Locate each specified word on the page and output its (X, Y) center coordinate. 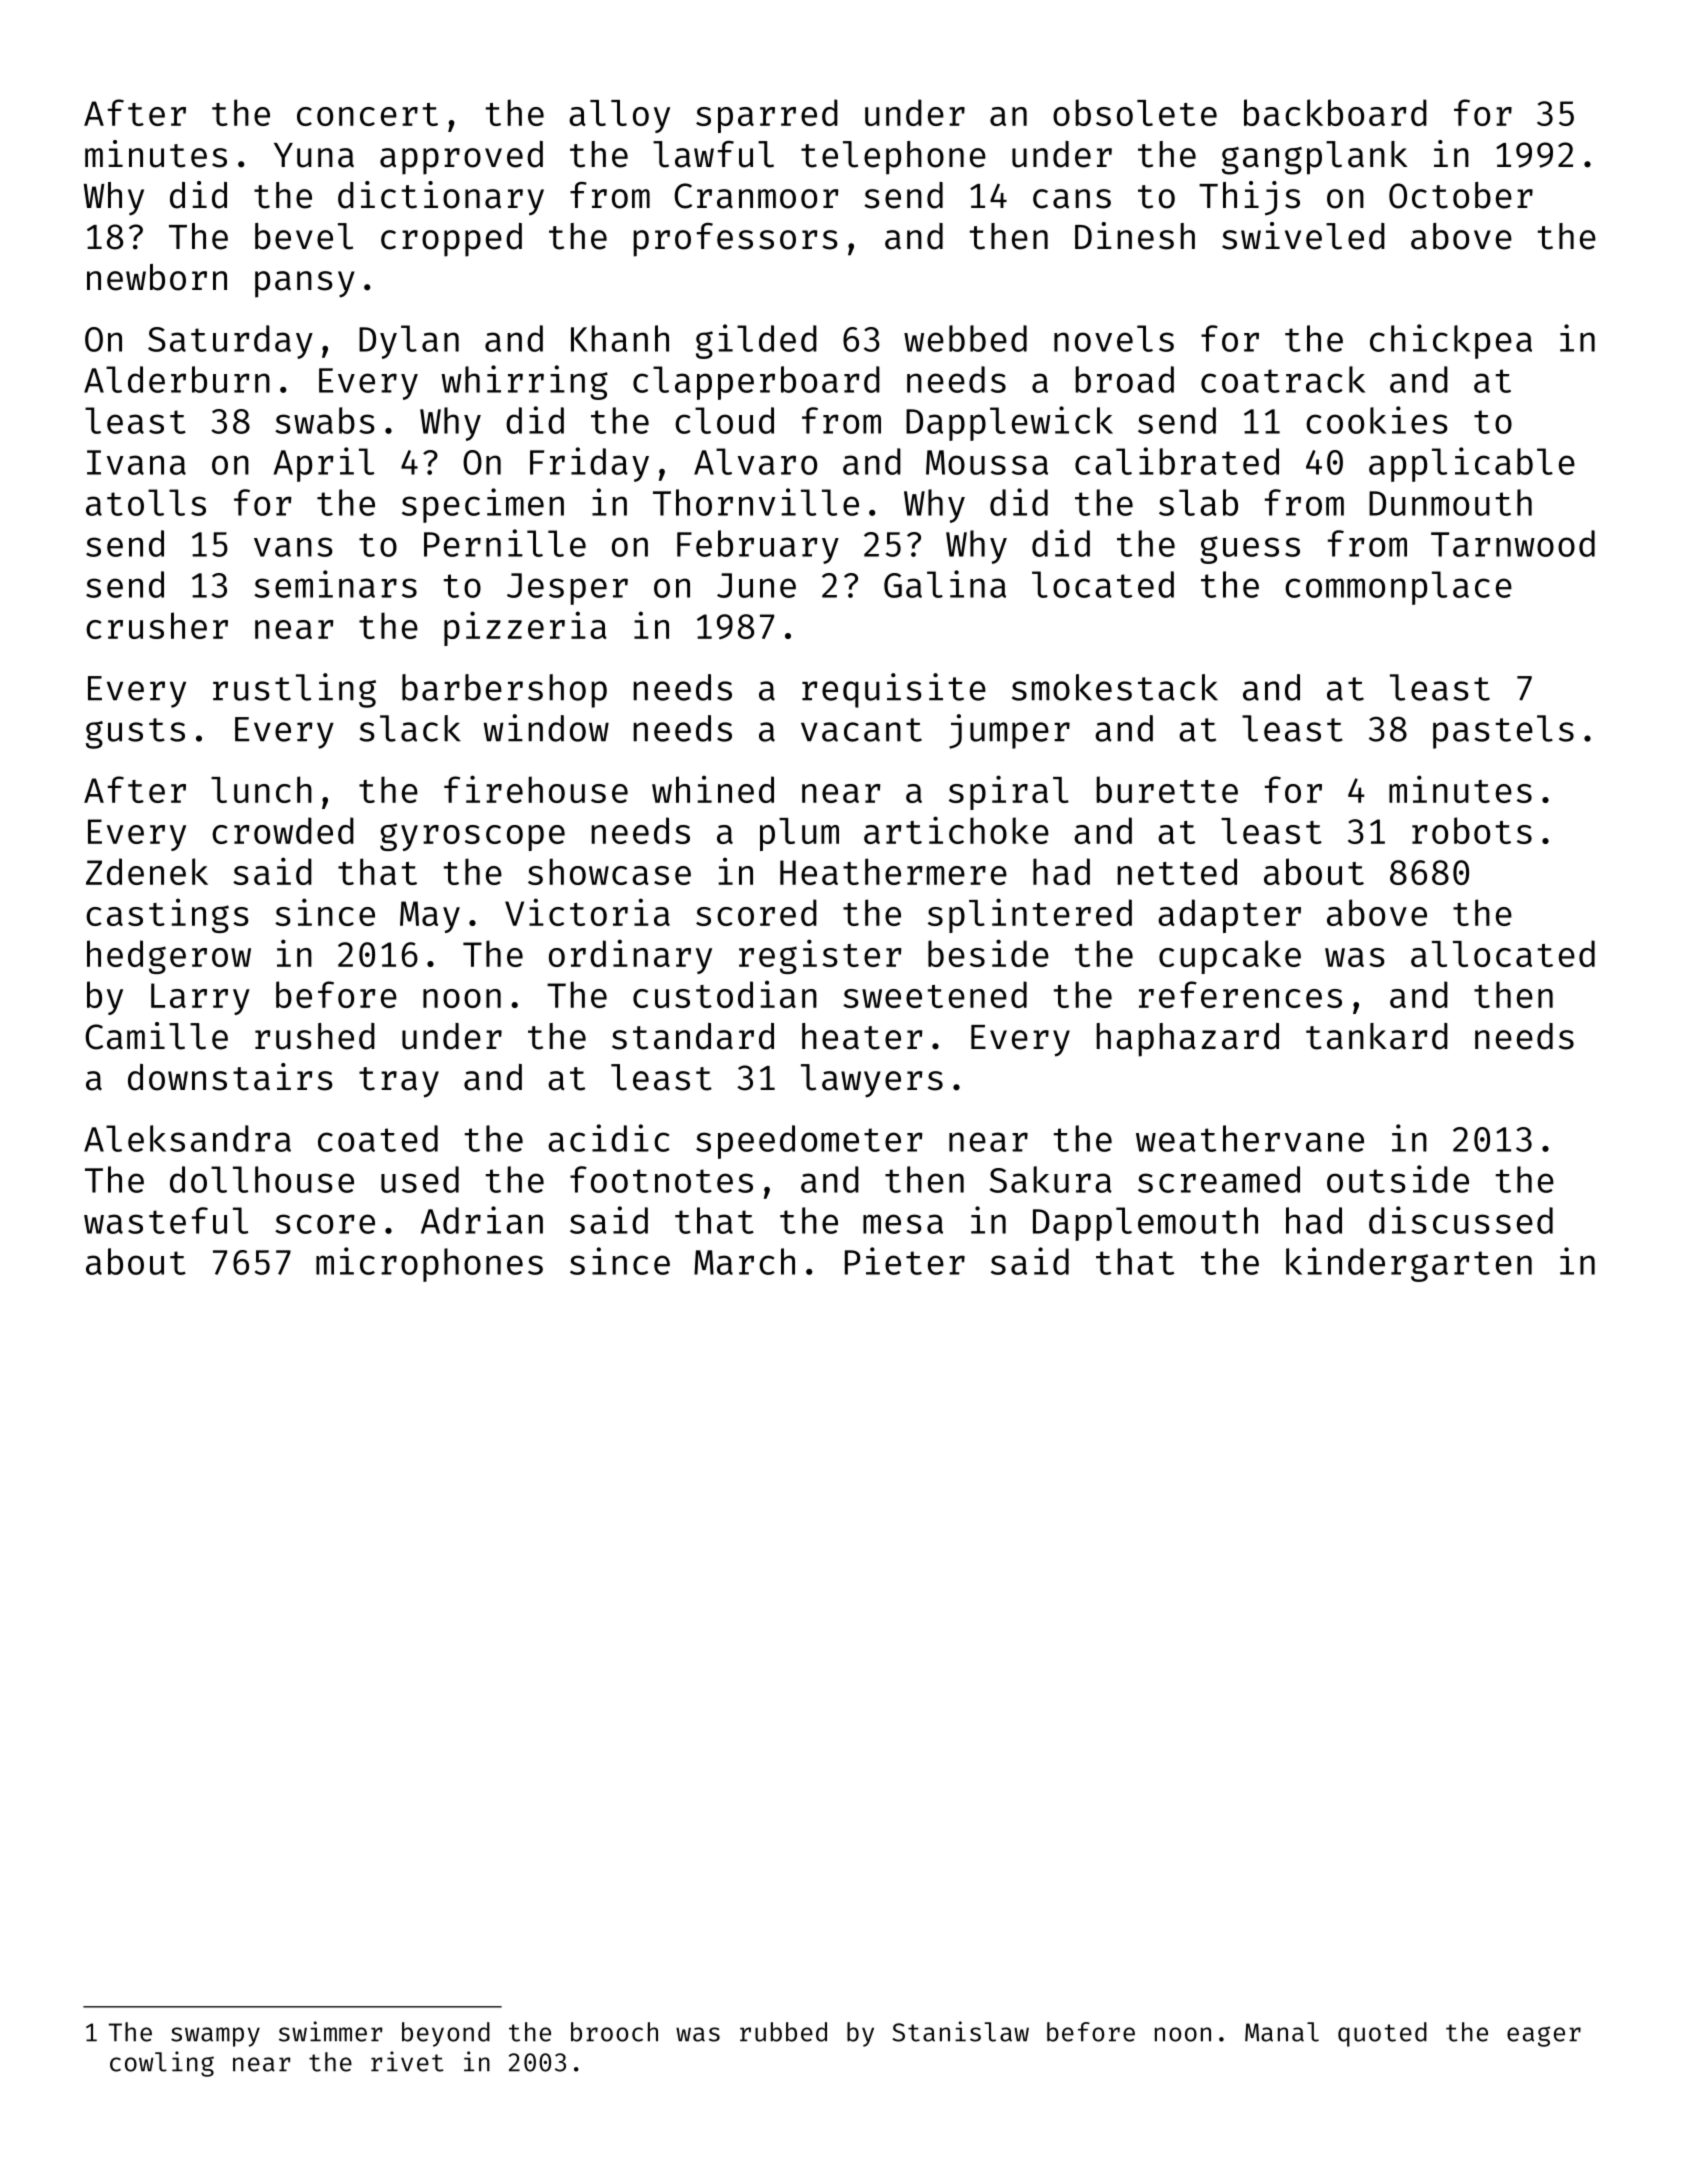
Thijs (1249, 198)
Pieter (905, 1261)
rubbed (783, 2032)
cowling (162, 2064)
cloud (724, 420)
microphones (429, 1264)
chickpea (1451, 341)
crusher (157, 625)
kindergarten (1409, 1264)
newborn (157, 277)
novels (1114, 338)
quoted (1382, 2034)
